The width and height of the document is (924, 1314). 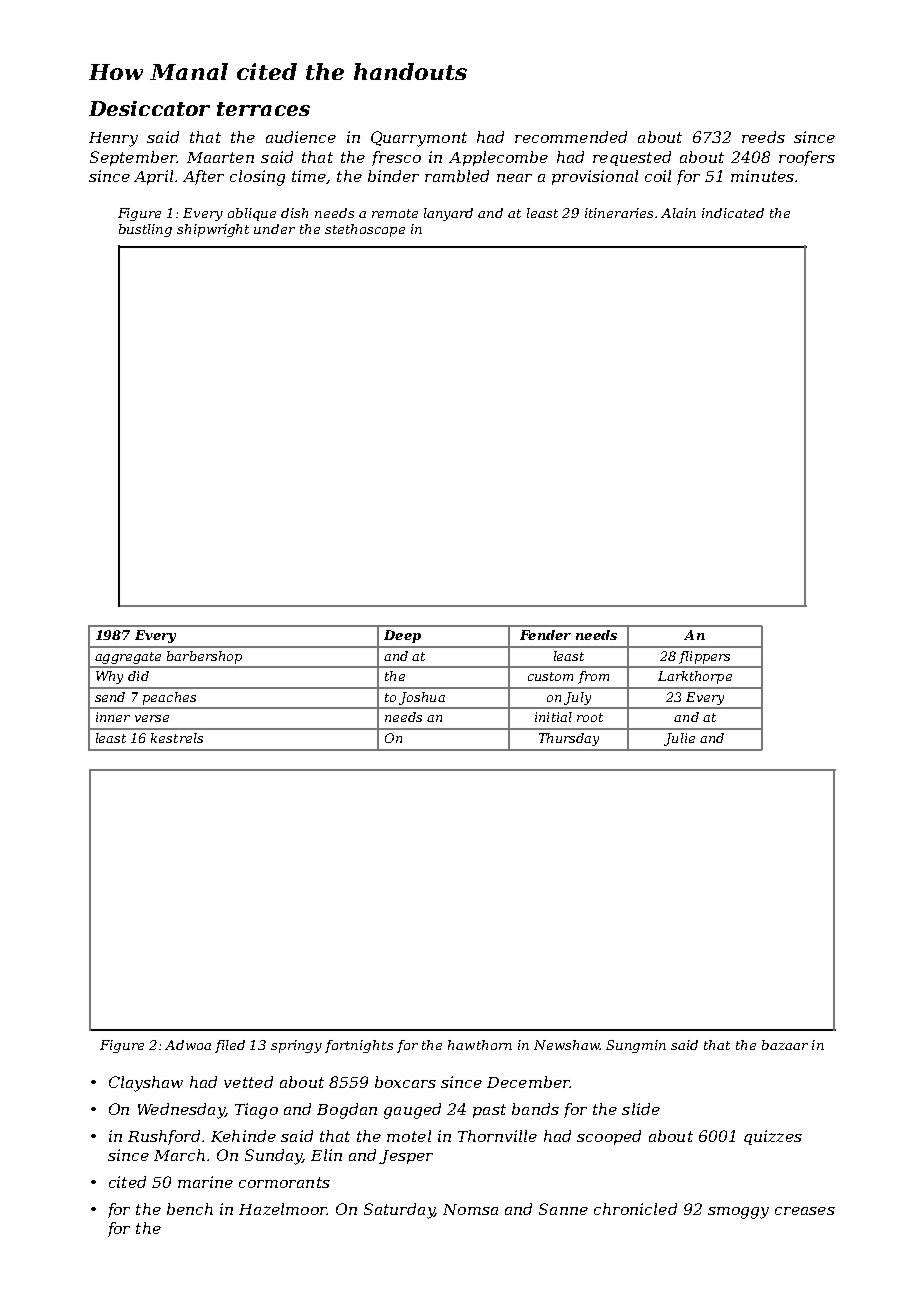 What do you see at coordinates (359, 1046) in the document?
I see `fortnights` at bounding box center [359, 1046].
